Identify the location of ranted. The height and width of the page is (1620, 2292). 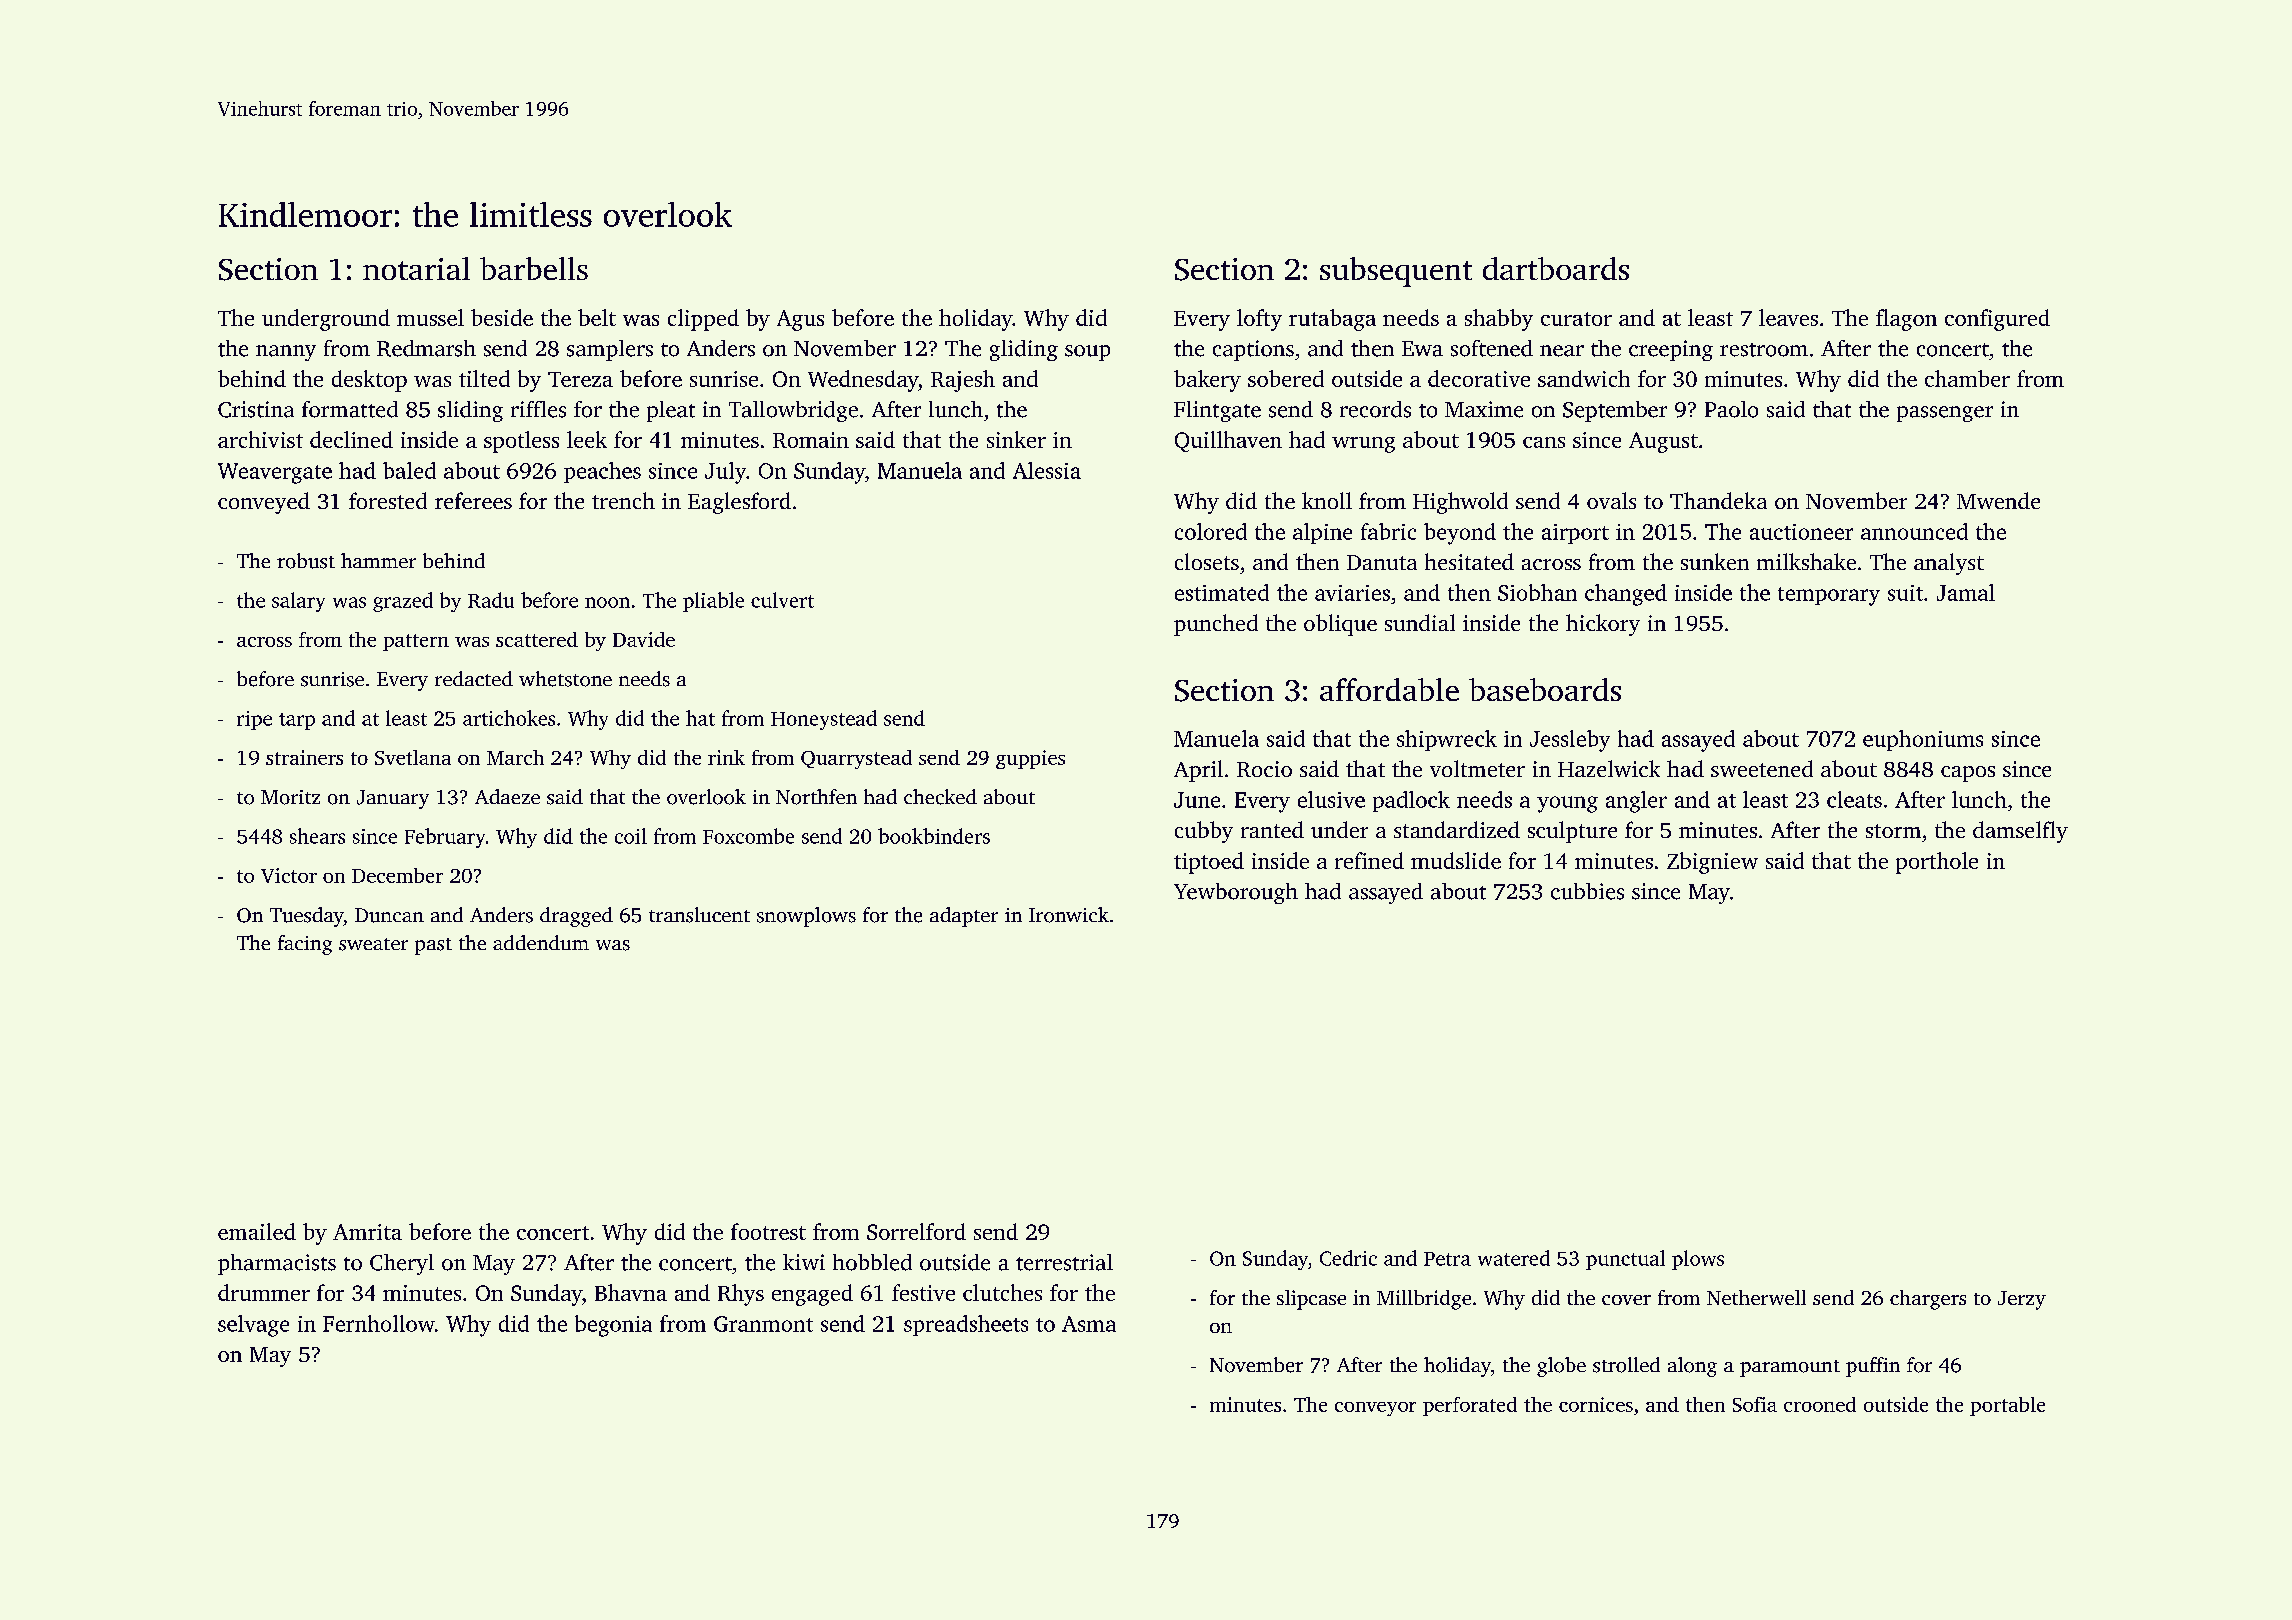
(1272, 829).
